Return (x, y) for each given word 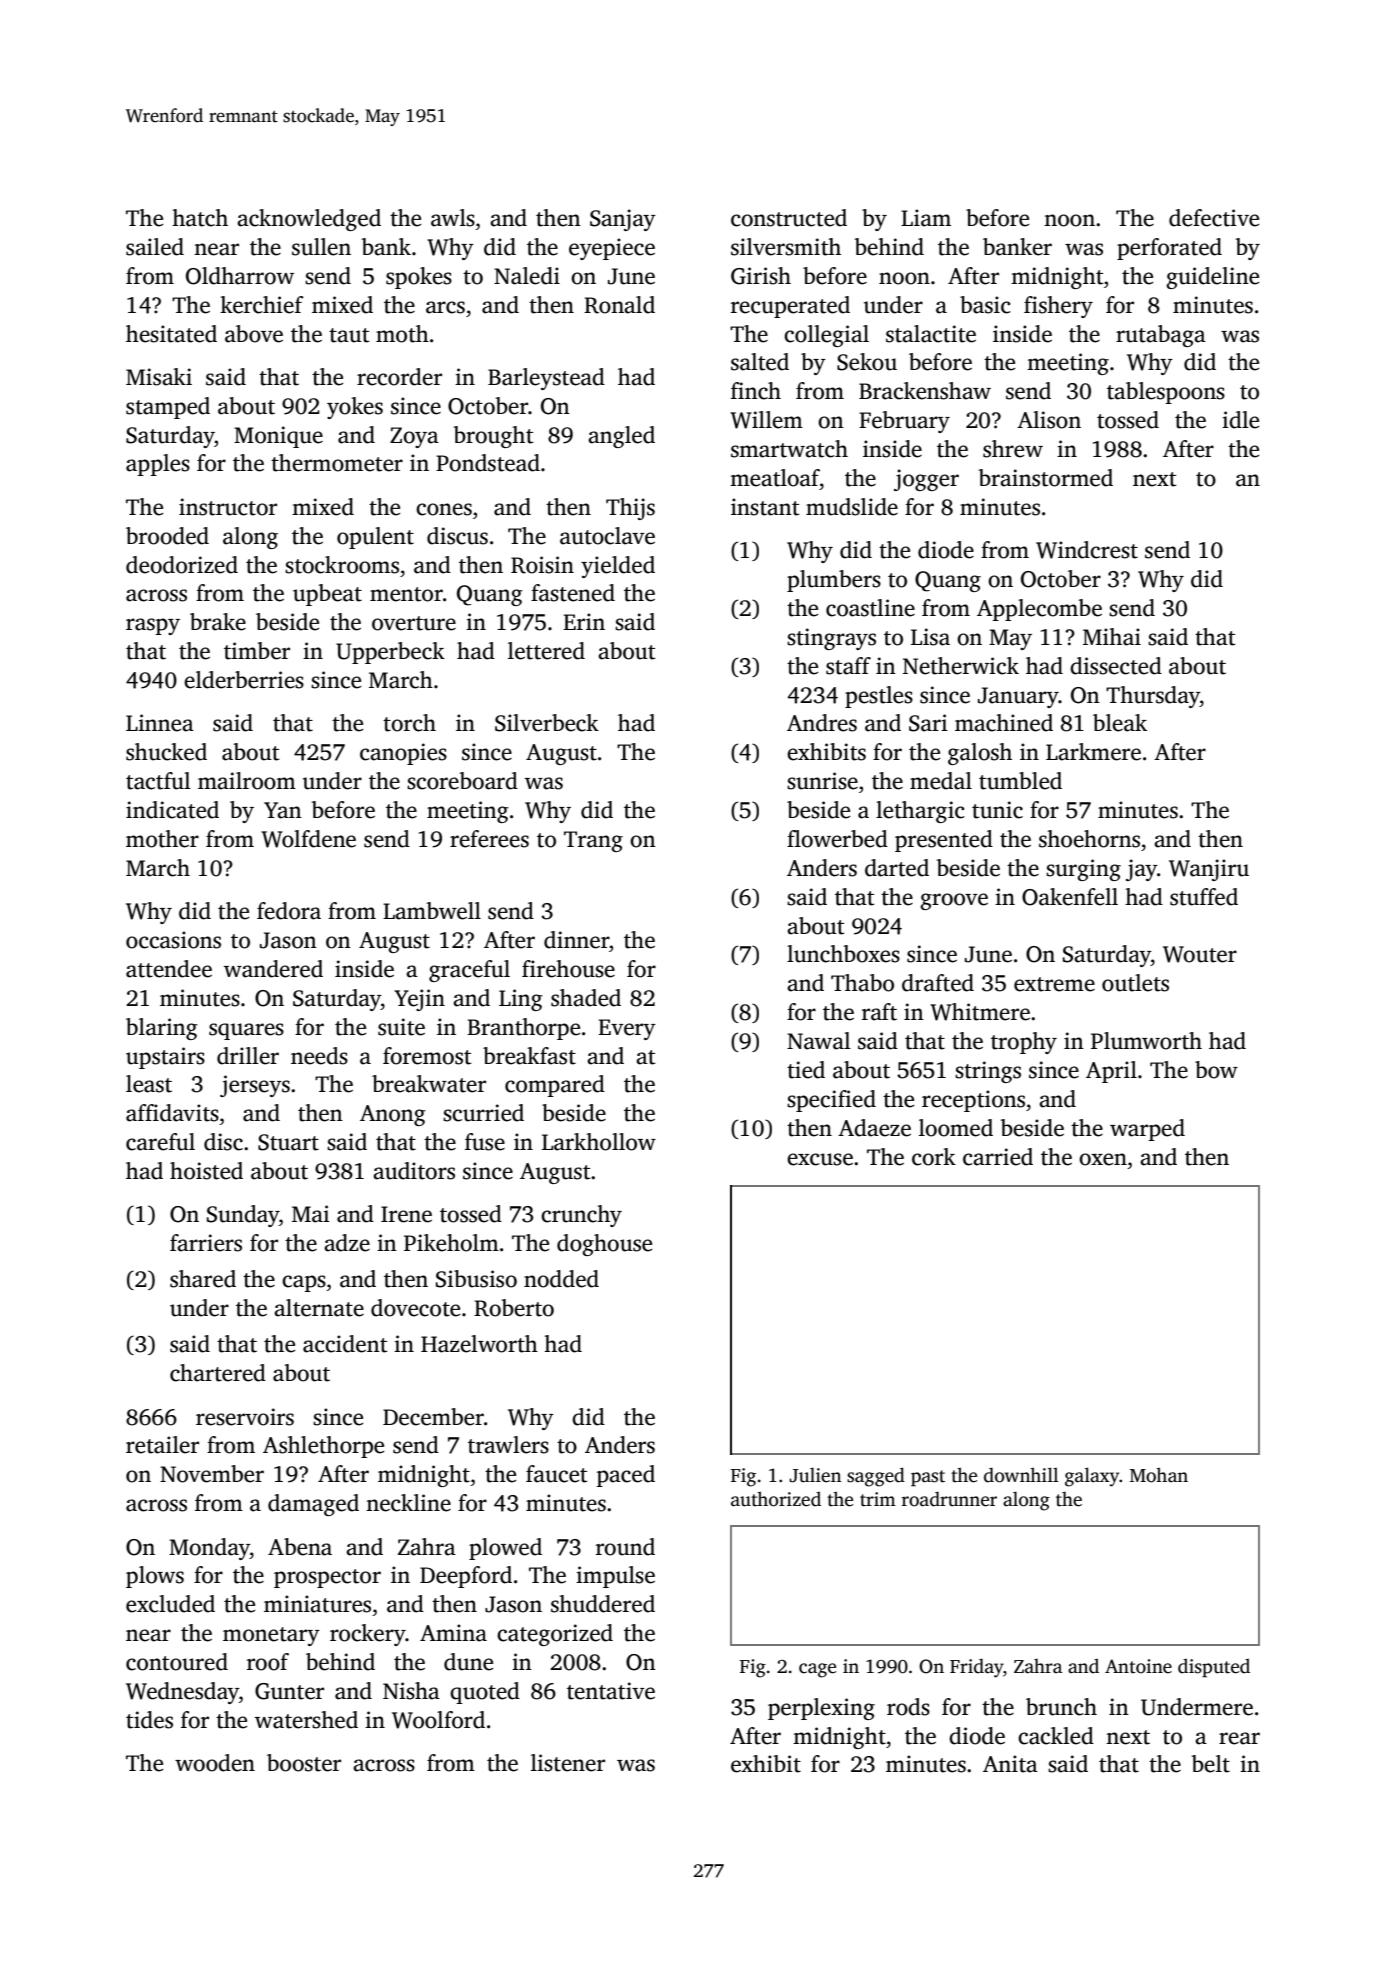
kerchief (262, 305)
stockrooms (342, 565)
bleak (1120, 723)
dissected (1116, 666)
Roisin (542, 565)
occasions (173, 940)
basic (985, 305)
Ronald (619, 305)
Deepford (466, 1577)
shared (203, 1279)
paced (626, 1476)
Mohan (1159, 1475)
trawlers (508, 1445)
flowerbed (837, 839)
